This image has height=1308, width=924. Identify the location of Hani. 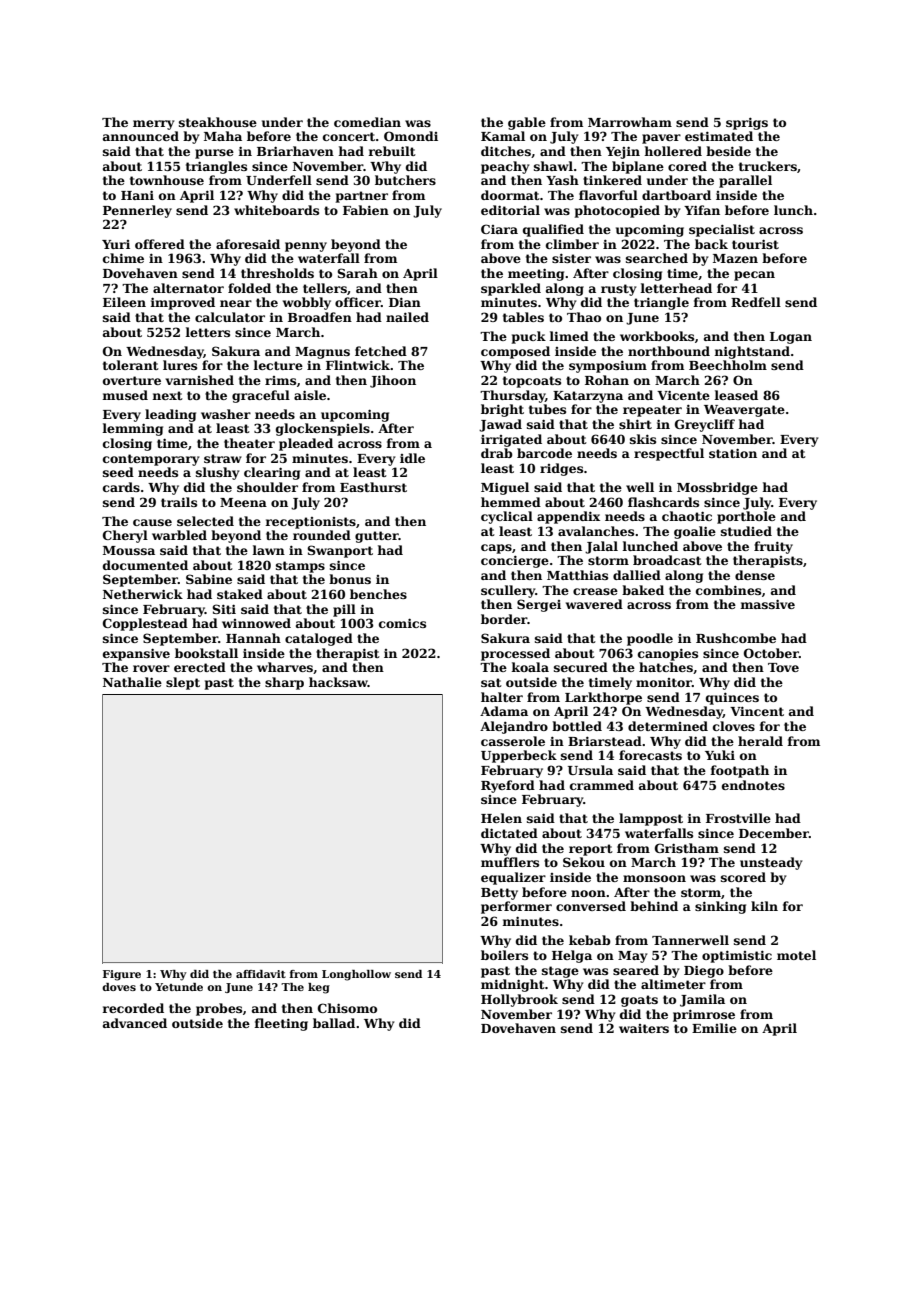
(137, 195).
